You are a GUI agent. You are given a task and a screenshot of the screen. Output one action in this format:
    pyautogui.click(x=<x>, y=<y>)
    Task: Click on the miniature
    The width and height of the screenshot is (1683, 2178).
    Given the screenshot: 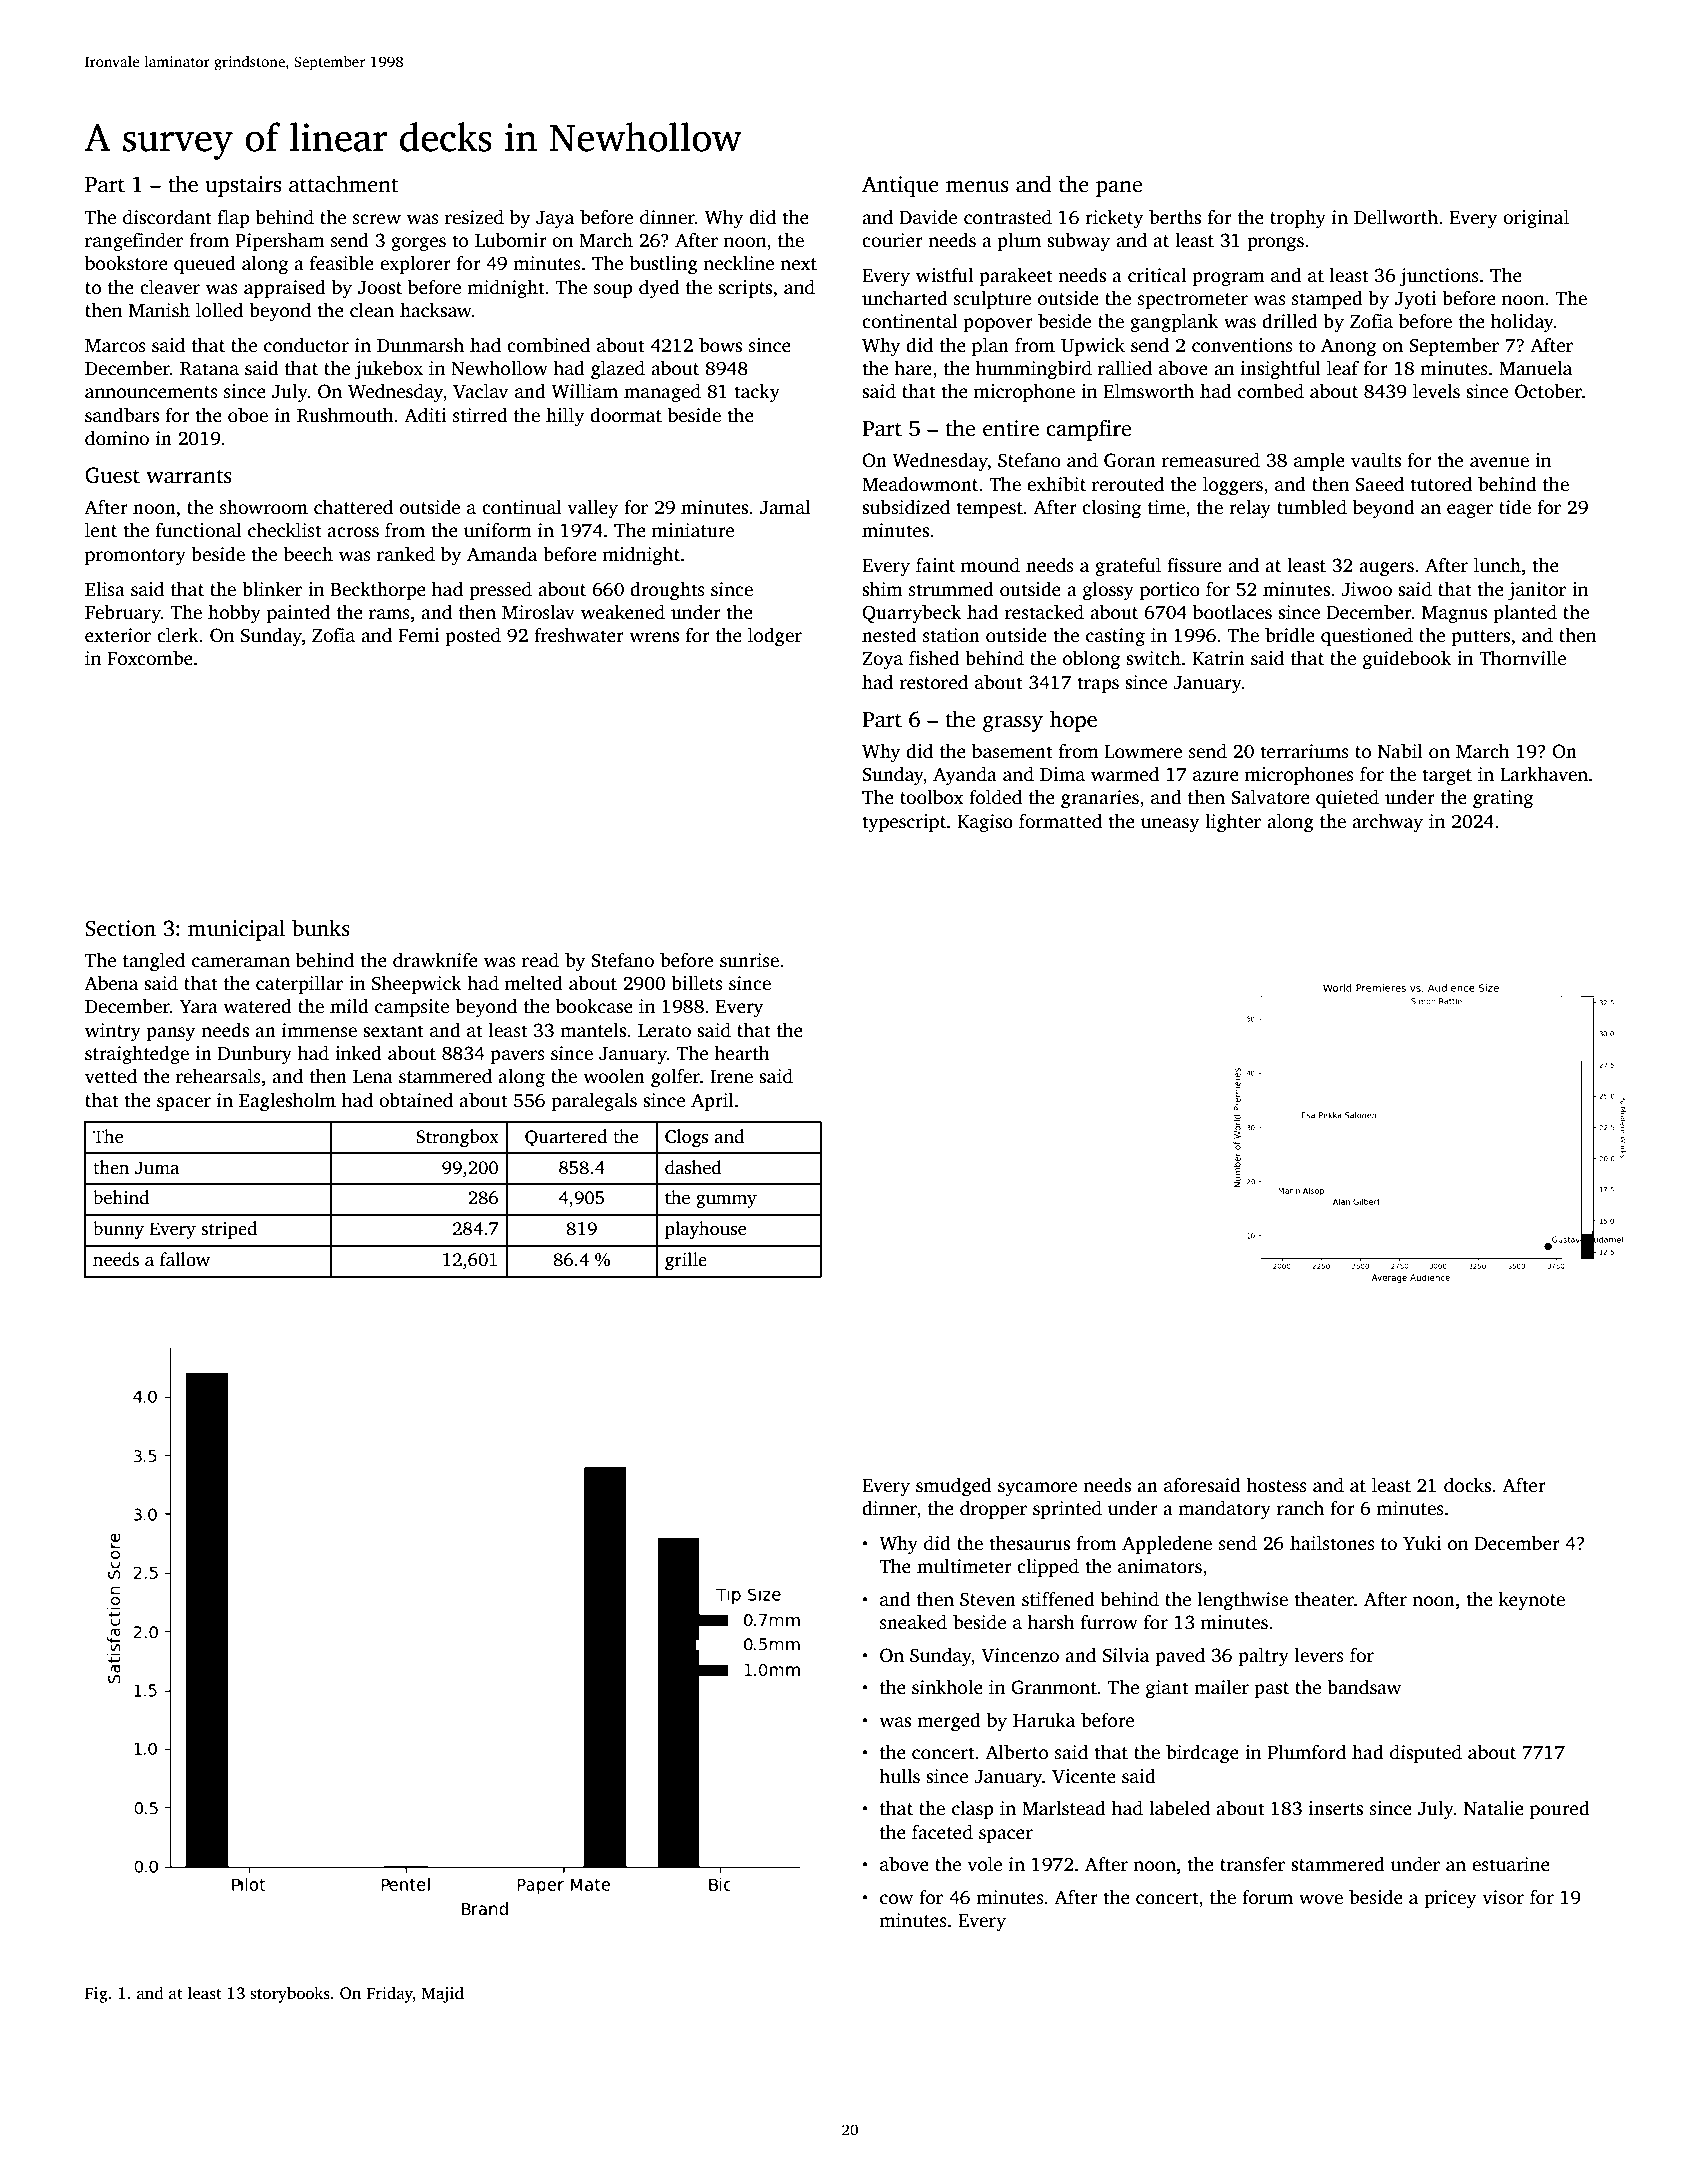 What is the action you would take?
    pyautogui.click(x=693, y=530)
